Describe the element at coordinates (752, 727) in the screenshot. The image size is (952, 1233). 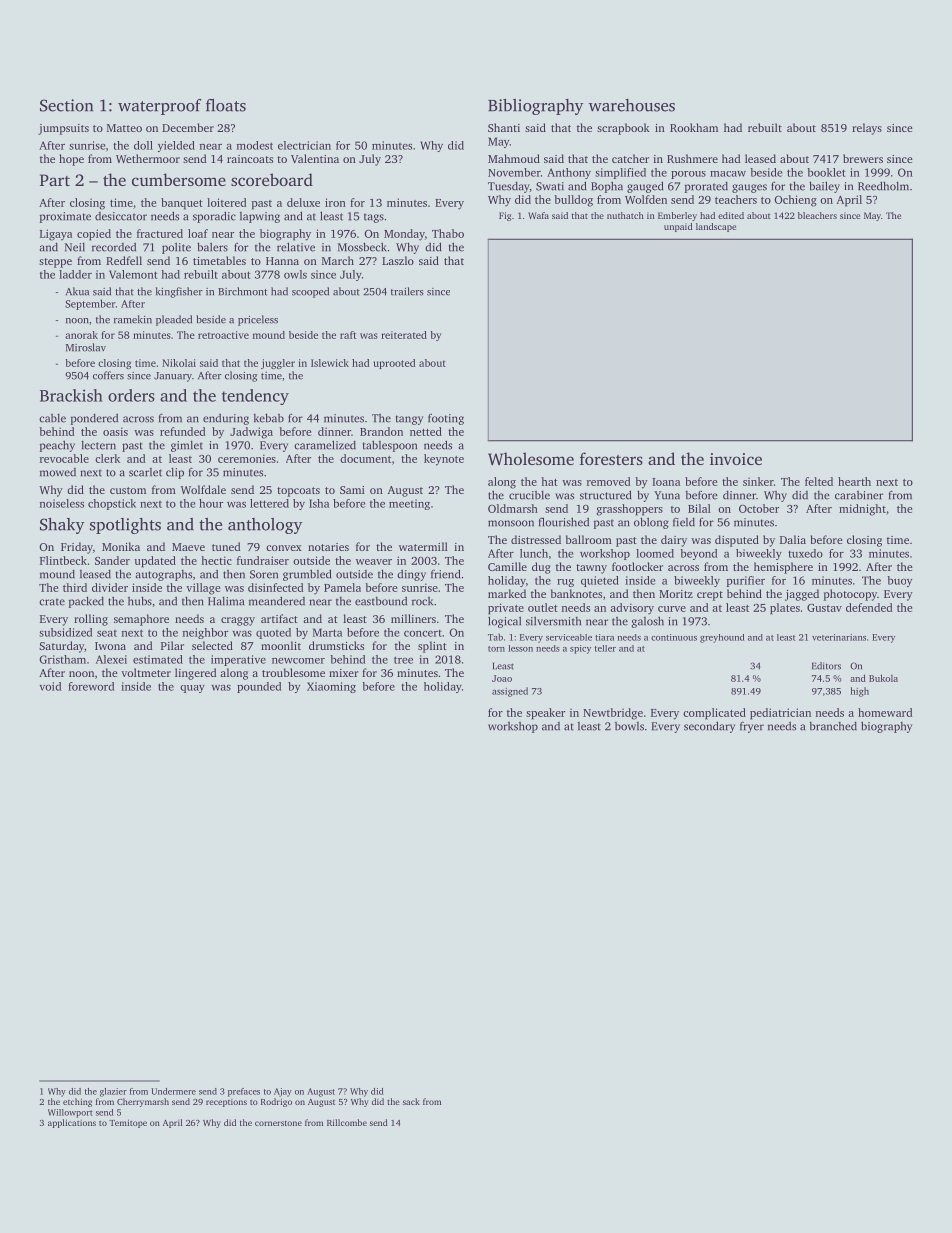
I see `fryer` at that location.
